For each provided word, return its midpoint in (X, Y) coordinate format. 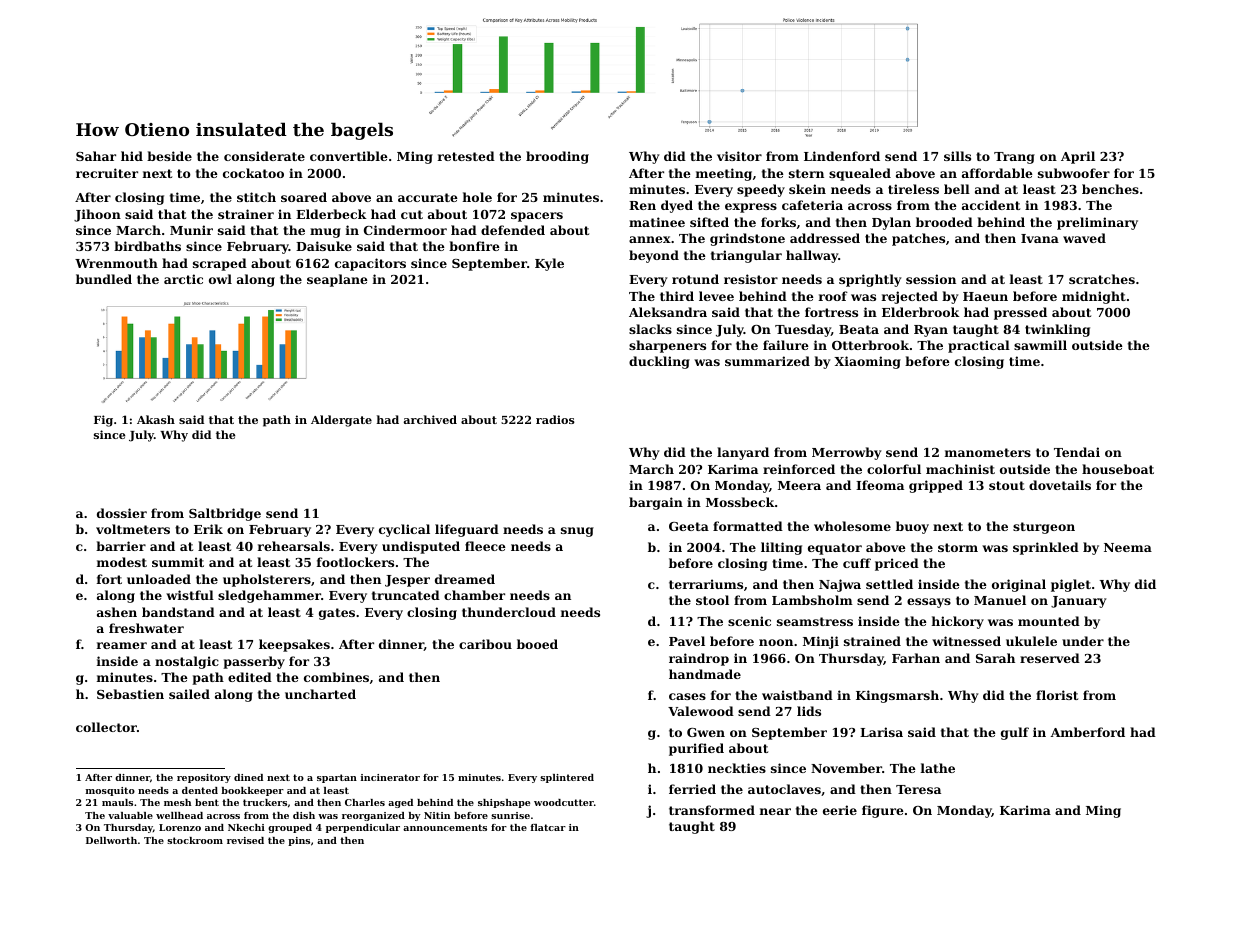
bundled (104, 279)
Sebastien (130, 694)
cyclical (404, 530)
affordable (997, 173)
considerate (264, 156)
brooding (557, 157)
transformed (712, 810)
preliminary (1097, 223)
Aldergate (341, 421)
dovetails (1060, 485)
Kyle (549, 264)
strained (872, 641)
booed (537, 644)
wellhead (179, 815)
